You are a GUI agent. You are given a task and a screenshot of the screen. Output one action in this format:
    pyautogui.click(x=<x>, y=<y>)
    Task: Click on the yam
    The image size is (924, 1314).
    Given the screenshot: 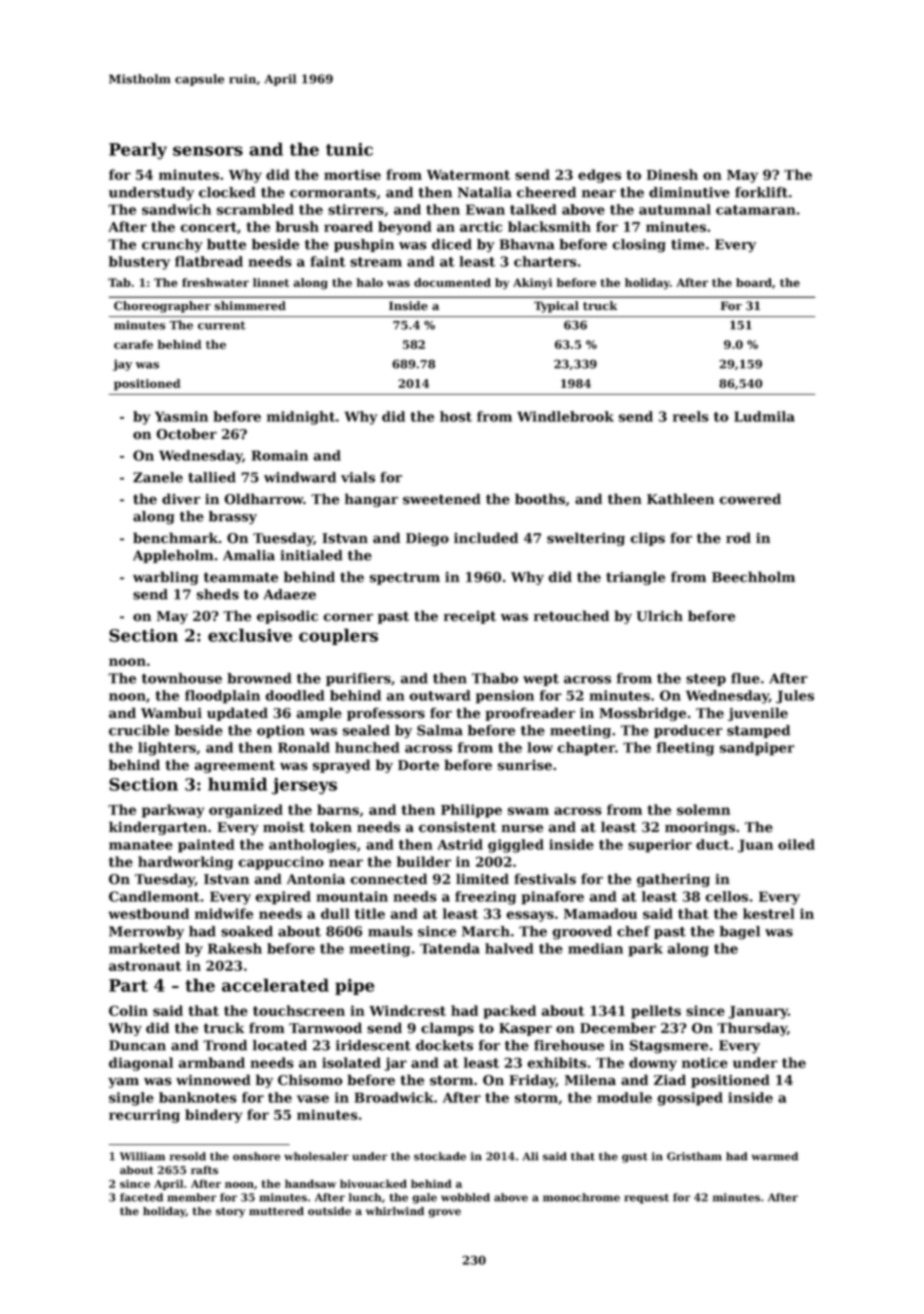 What is the action you would take?
    pyautogui.click(x=123, y=1082)
